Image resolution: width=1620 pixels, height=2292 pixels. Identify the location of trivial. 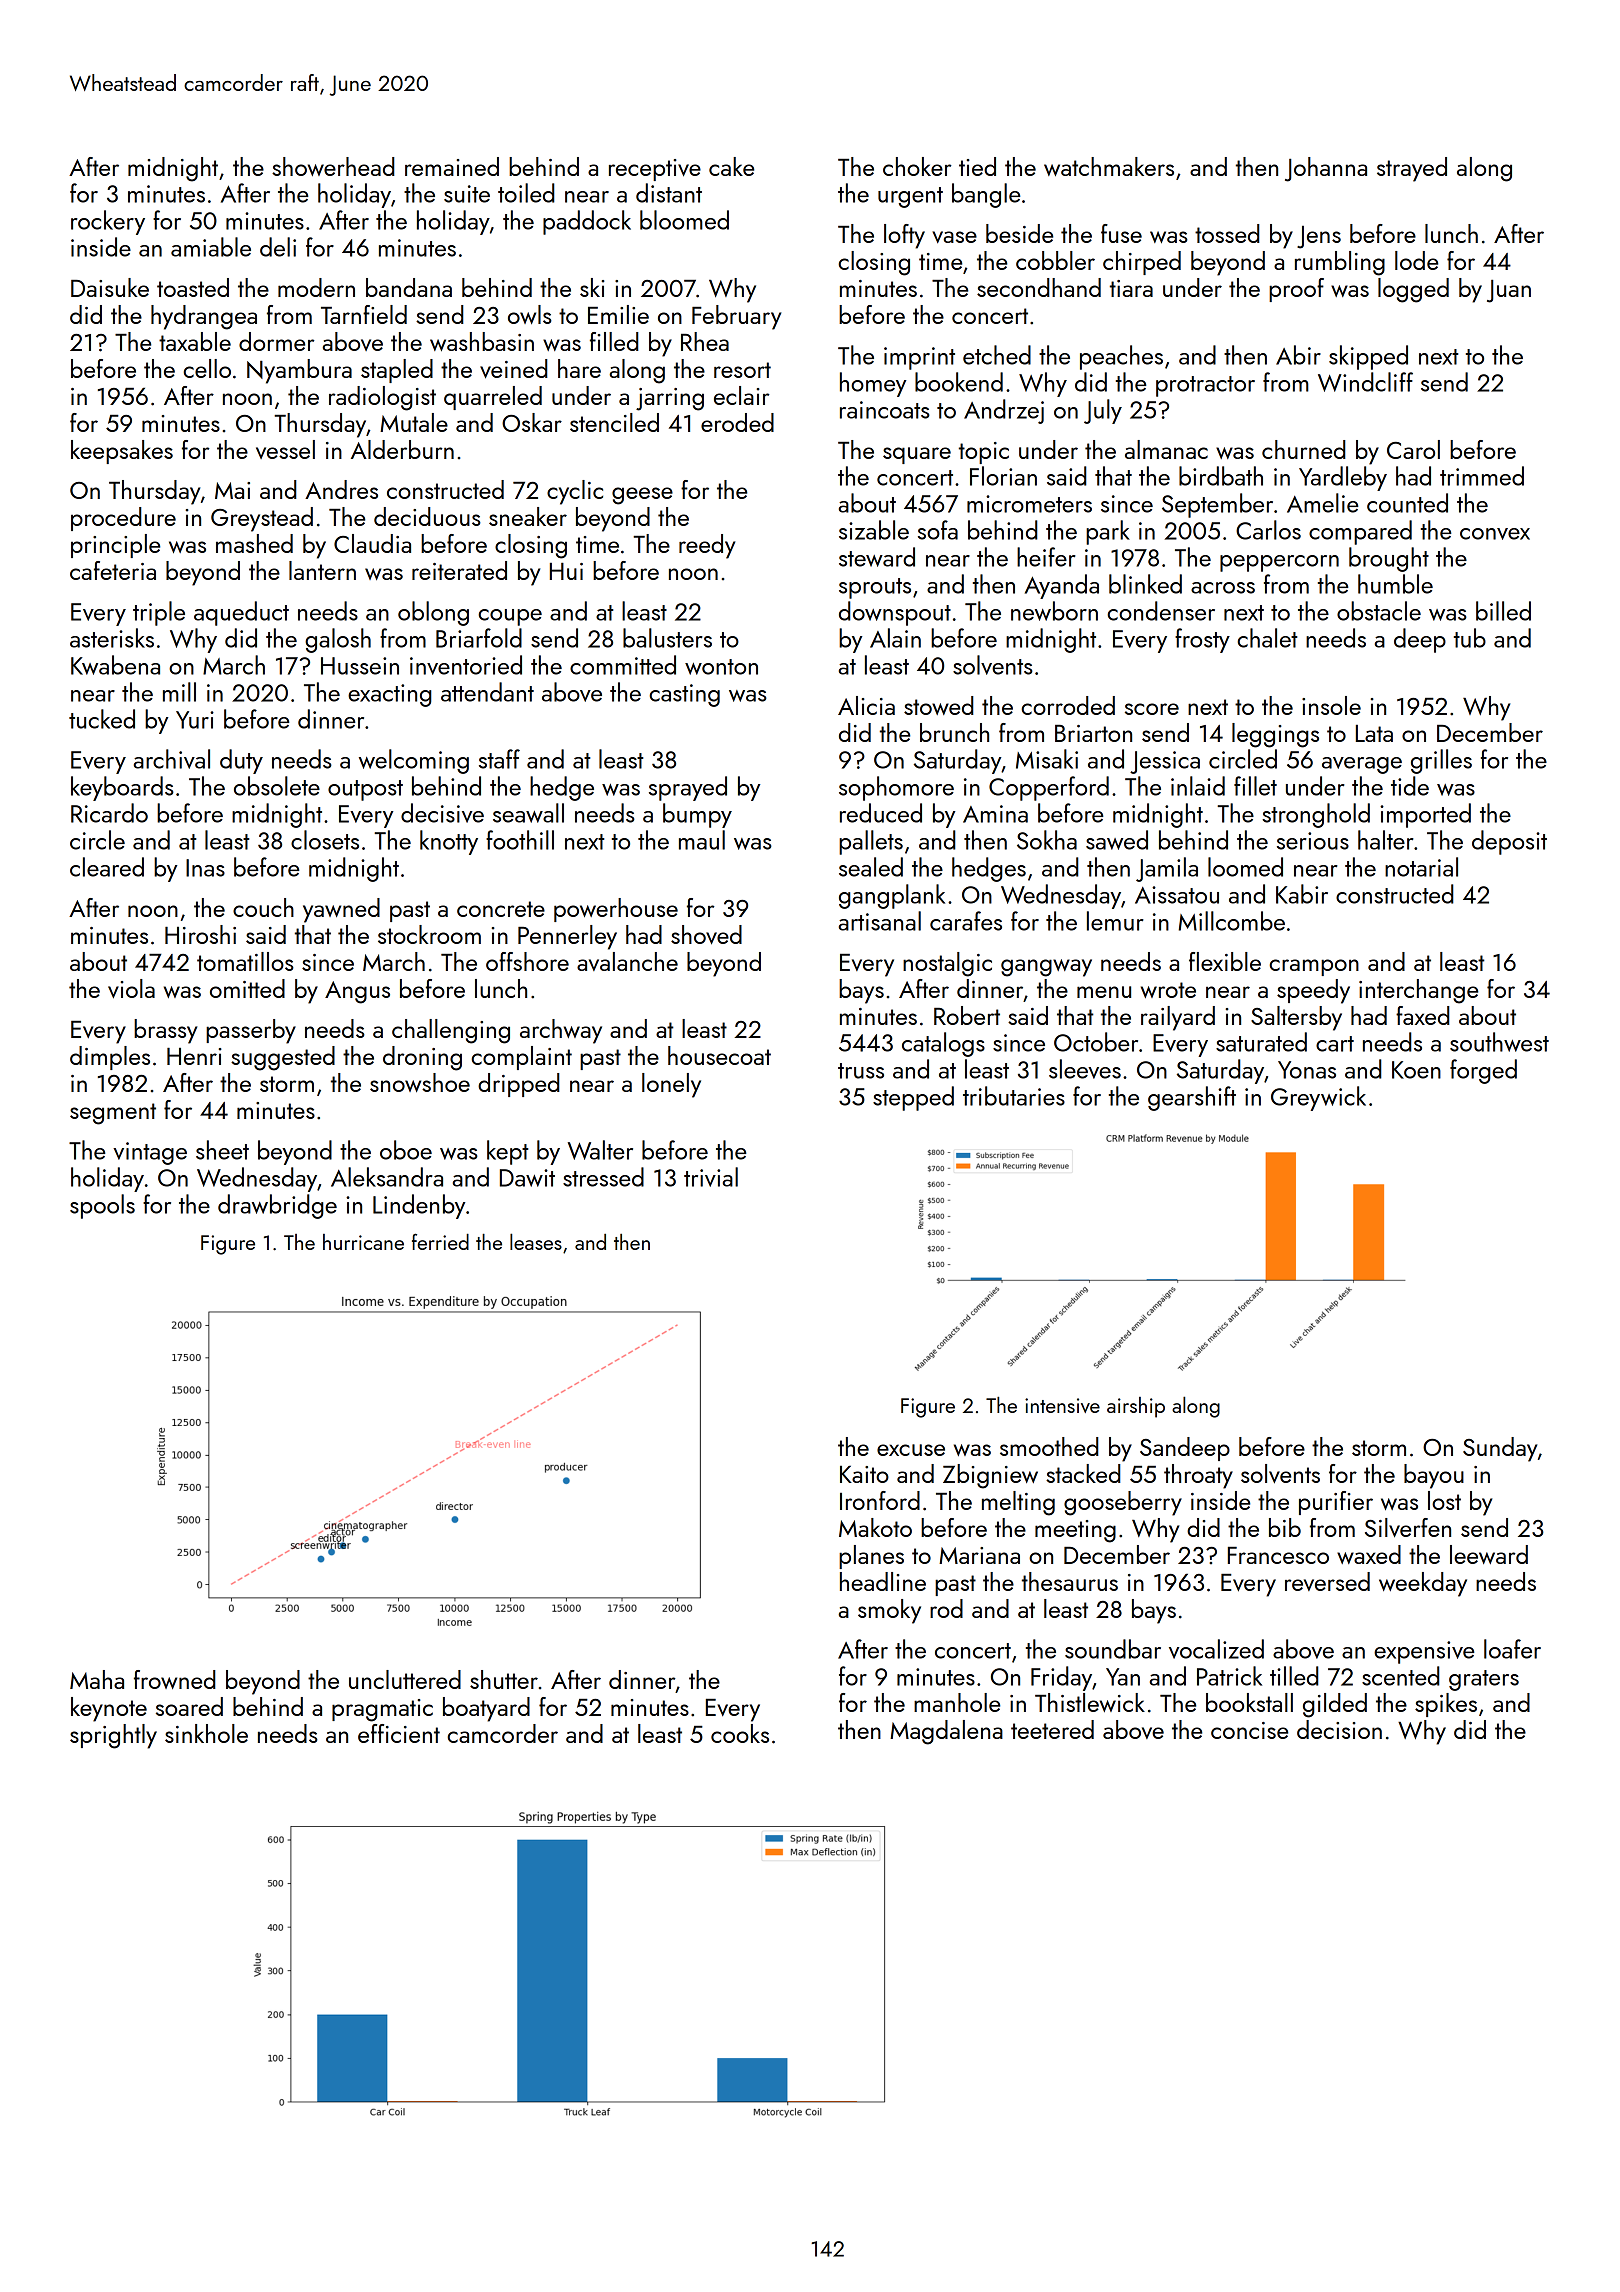
(711, 1177).
